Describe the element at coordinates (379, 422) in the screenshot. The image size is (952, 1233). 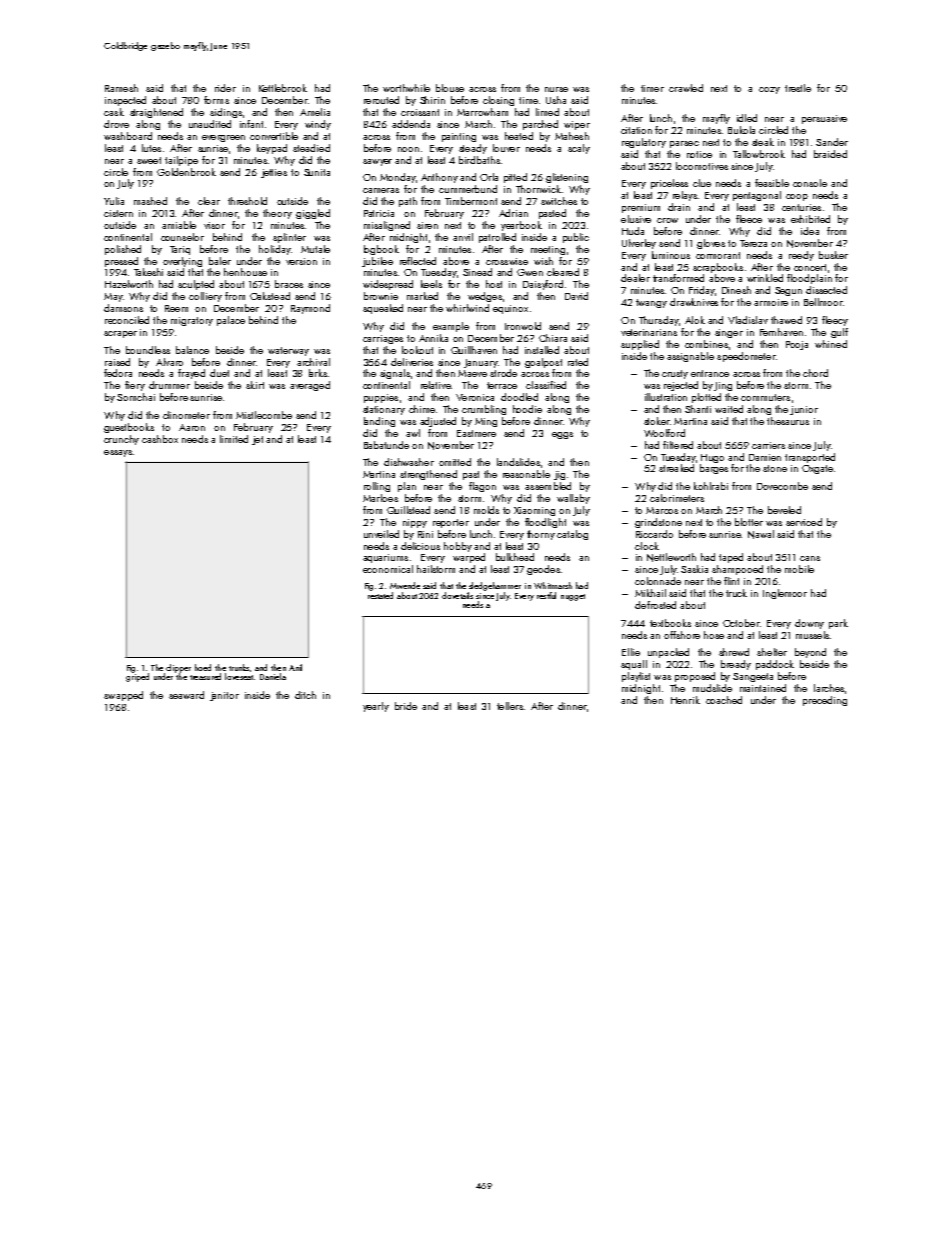
I see `landing` at that location.
